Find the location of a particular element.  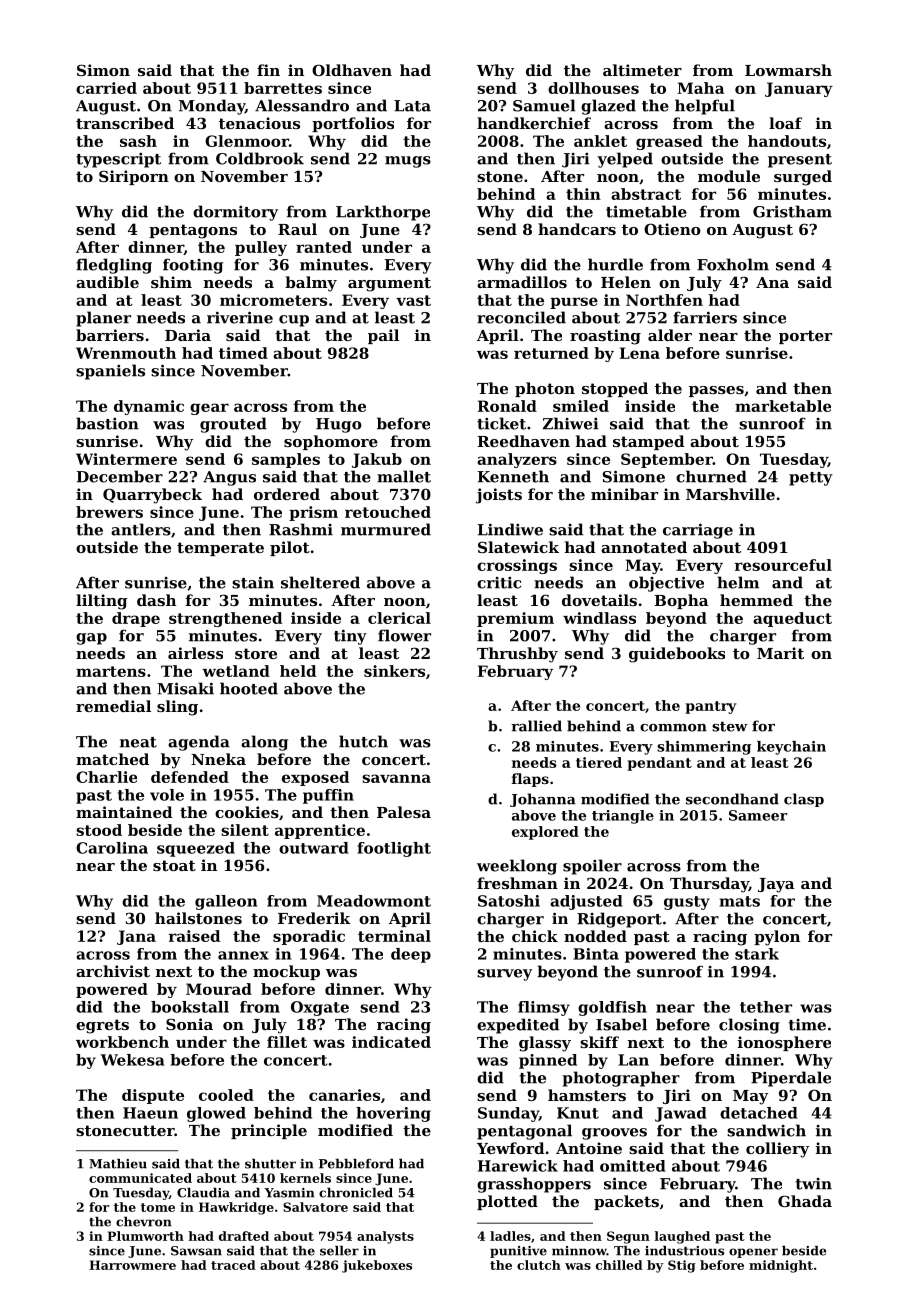

sinkers is located at coordinates (394, 671).
